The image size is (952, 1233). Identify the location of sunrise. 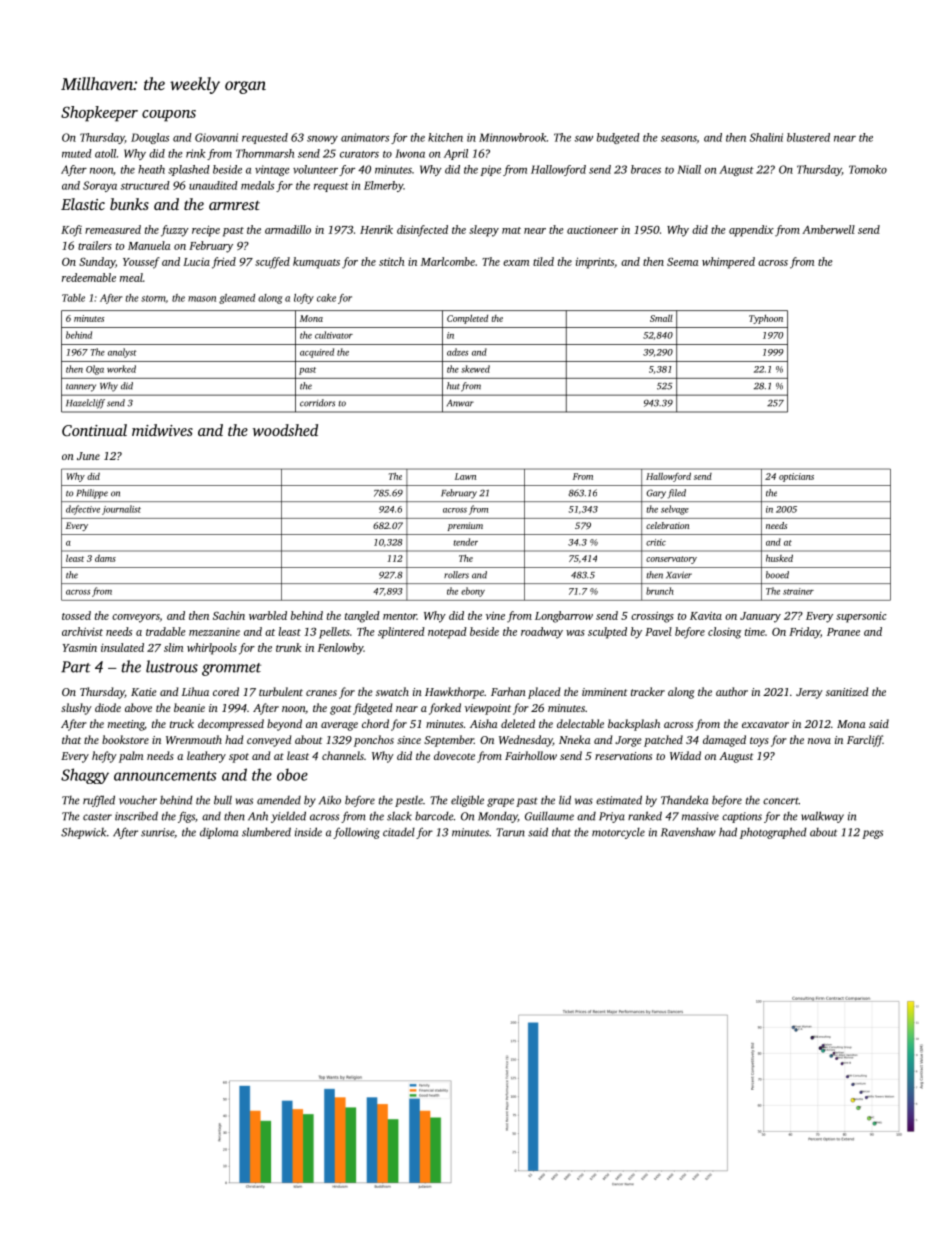
(157, 832).
